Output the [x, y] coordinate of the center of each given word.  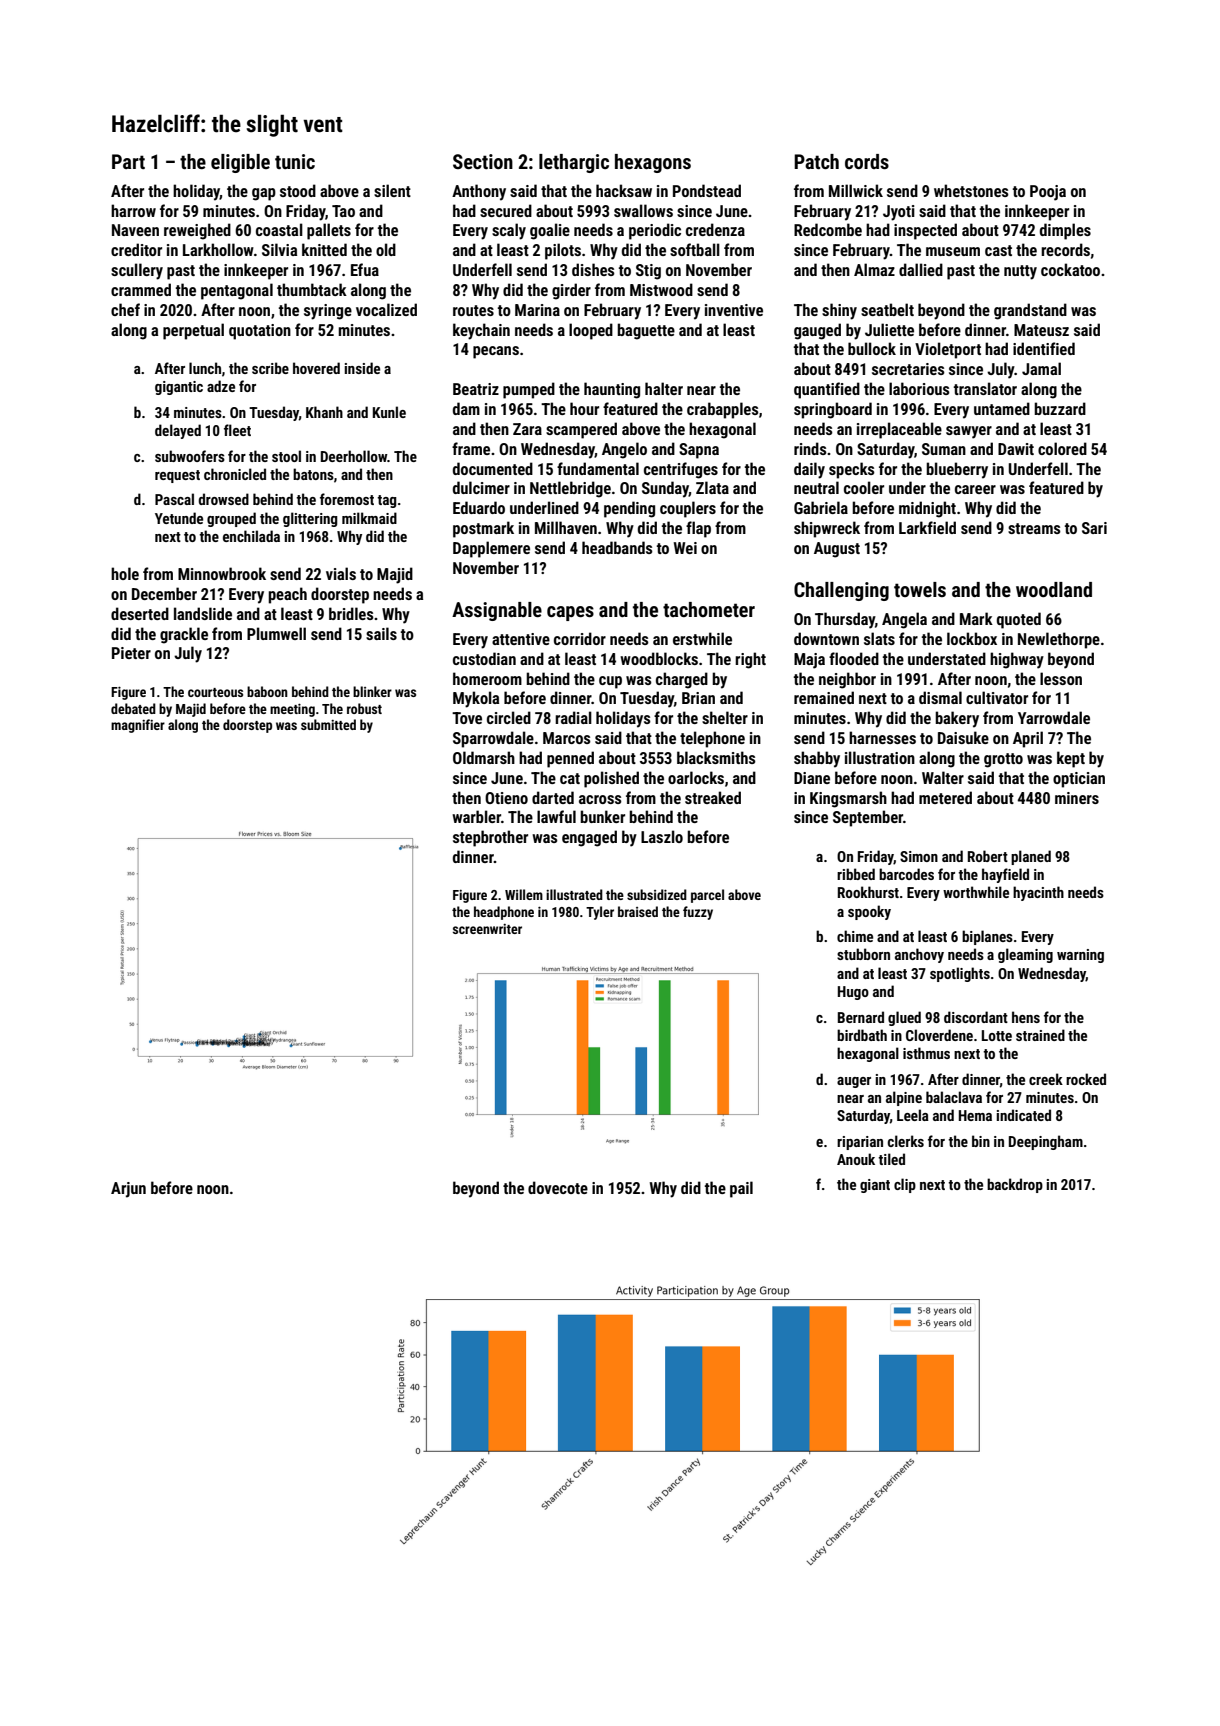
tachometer [709, 609]
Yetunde [179, 518]
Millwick [856, 190]
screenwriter [487, 929]
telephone [712, 739]
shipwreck [827, 529]
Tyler [600, 913]
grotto [1003, 760]
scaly [509, 231]
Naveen [135, 230]
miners [1077, 798]
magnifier [138, 726]
